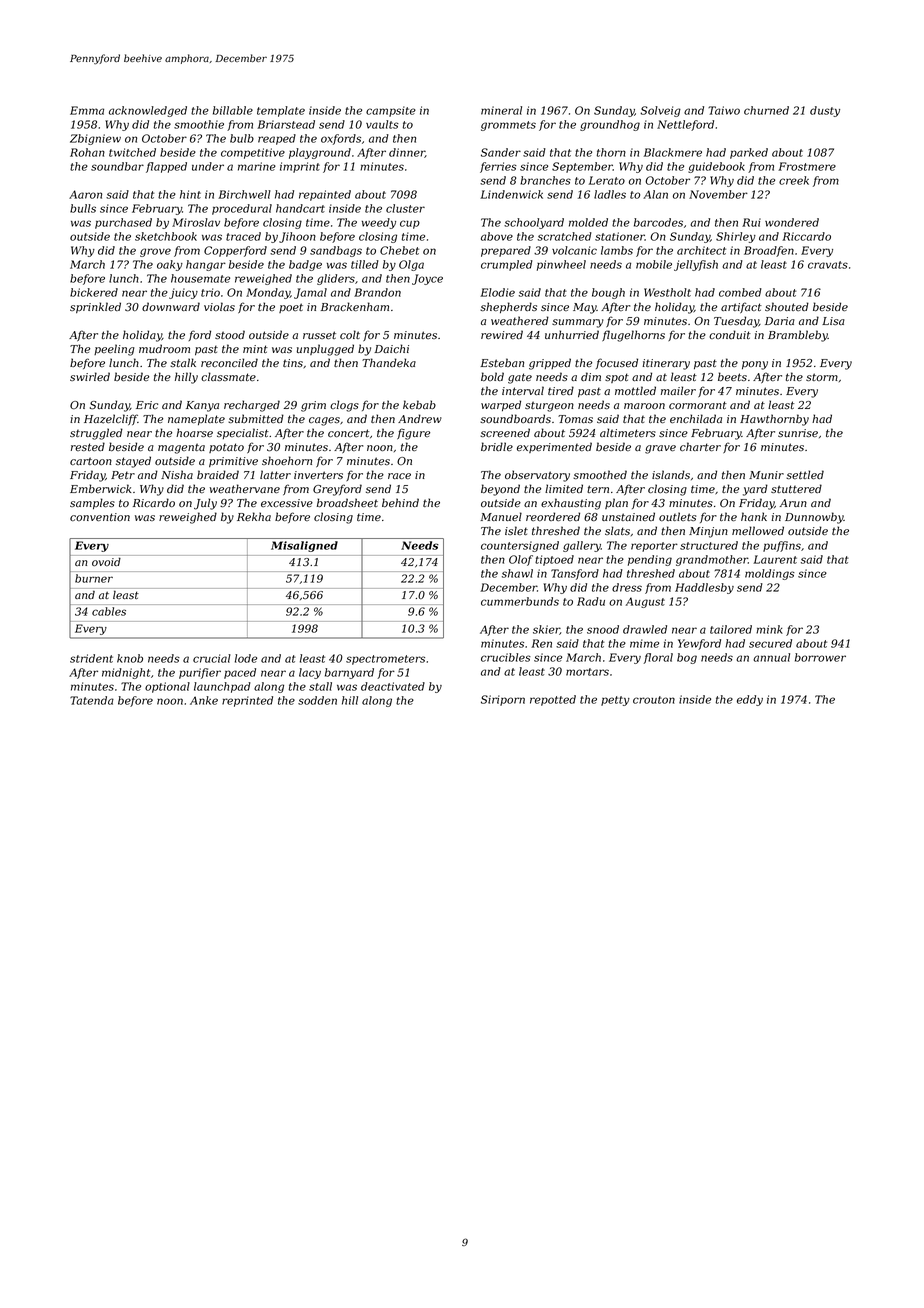 The height and width of the screenshot is (1308, 924). What do you see at coordinates (219, 306) in the screenshot?
I see `violas` at bounding box center [219, 306].
